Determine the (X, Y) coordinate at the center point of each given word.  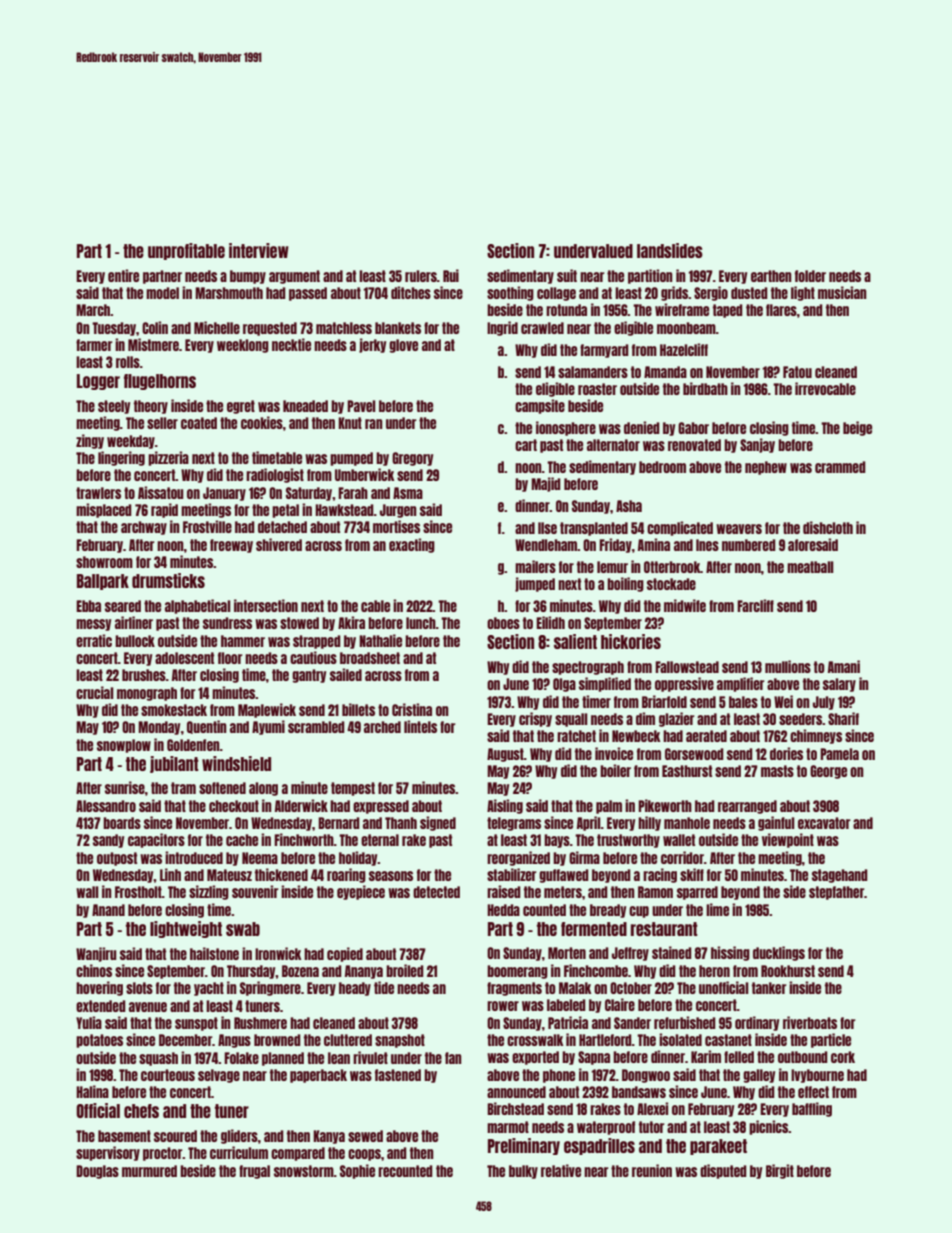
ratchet (576, 736)
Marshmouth (229, 293)
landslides (670, 250)
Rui (451, 275)
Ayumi (268, 727)
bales (743, 702)
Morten (567, 953)
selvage (219, 1076)
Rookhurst (788, 971)
